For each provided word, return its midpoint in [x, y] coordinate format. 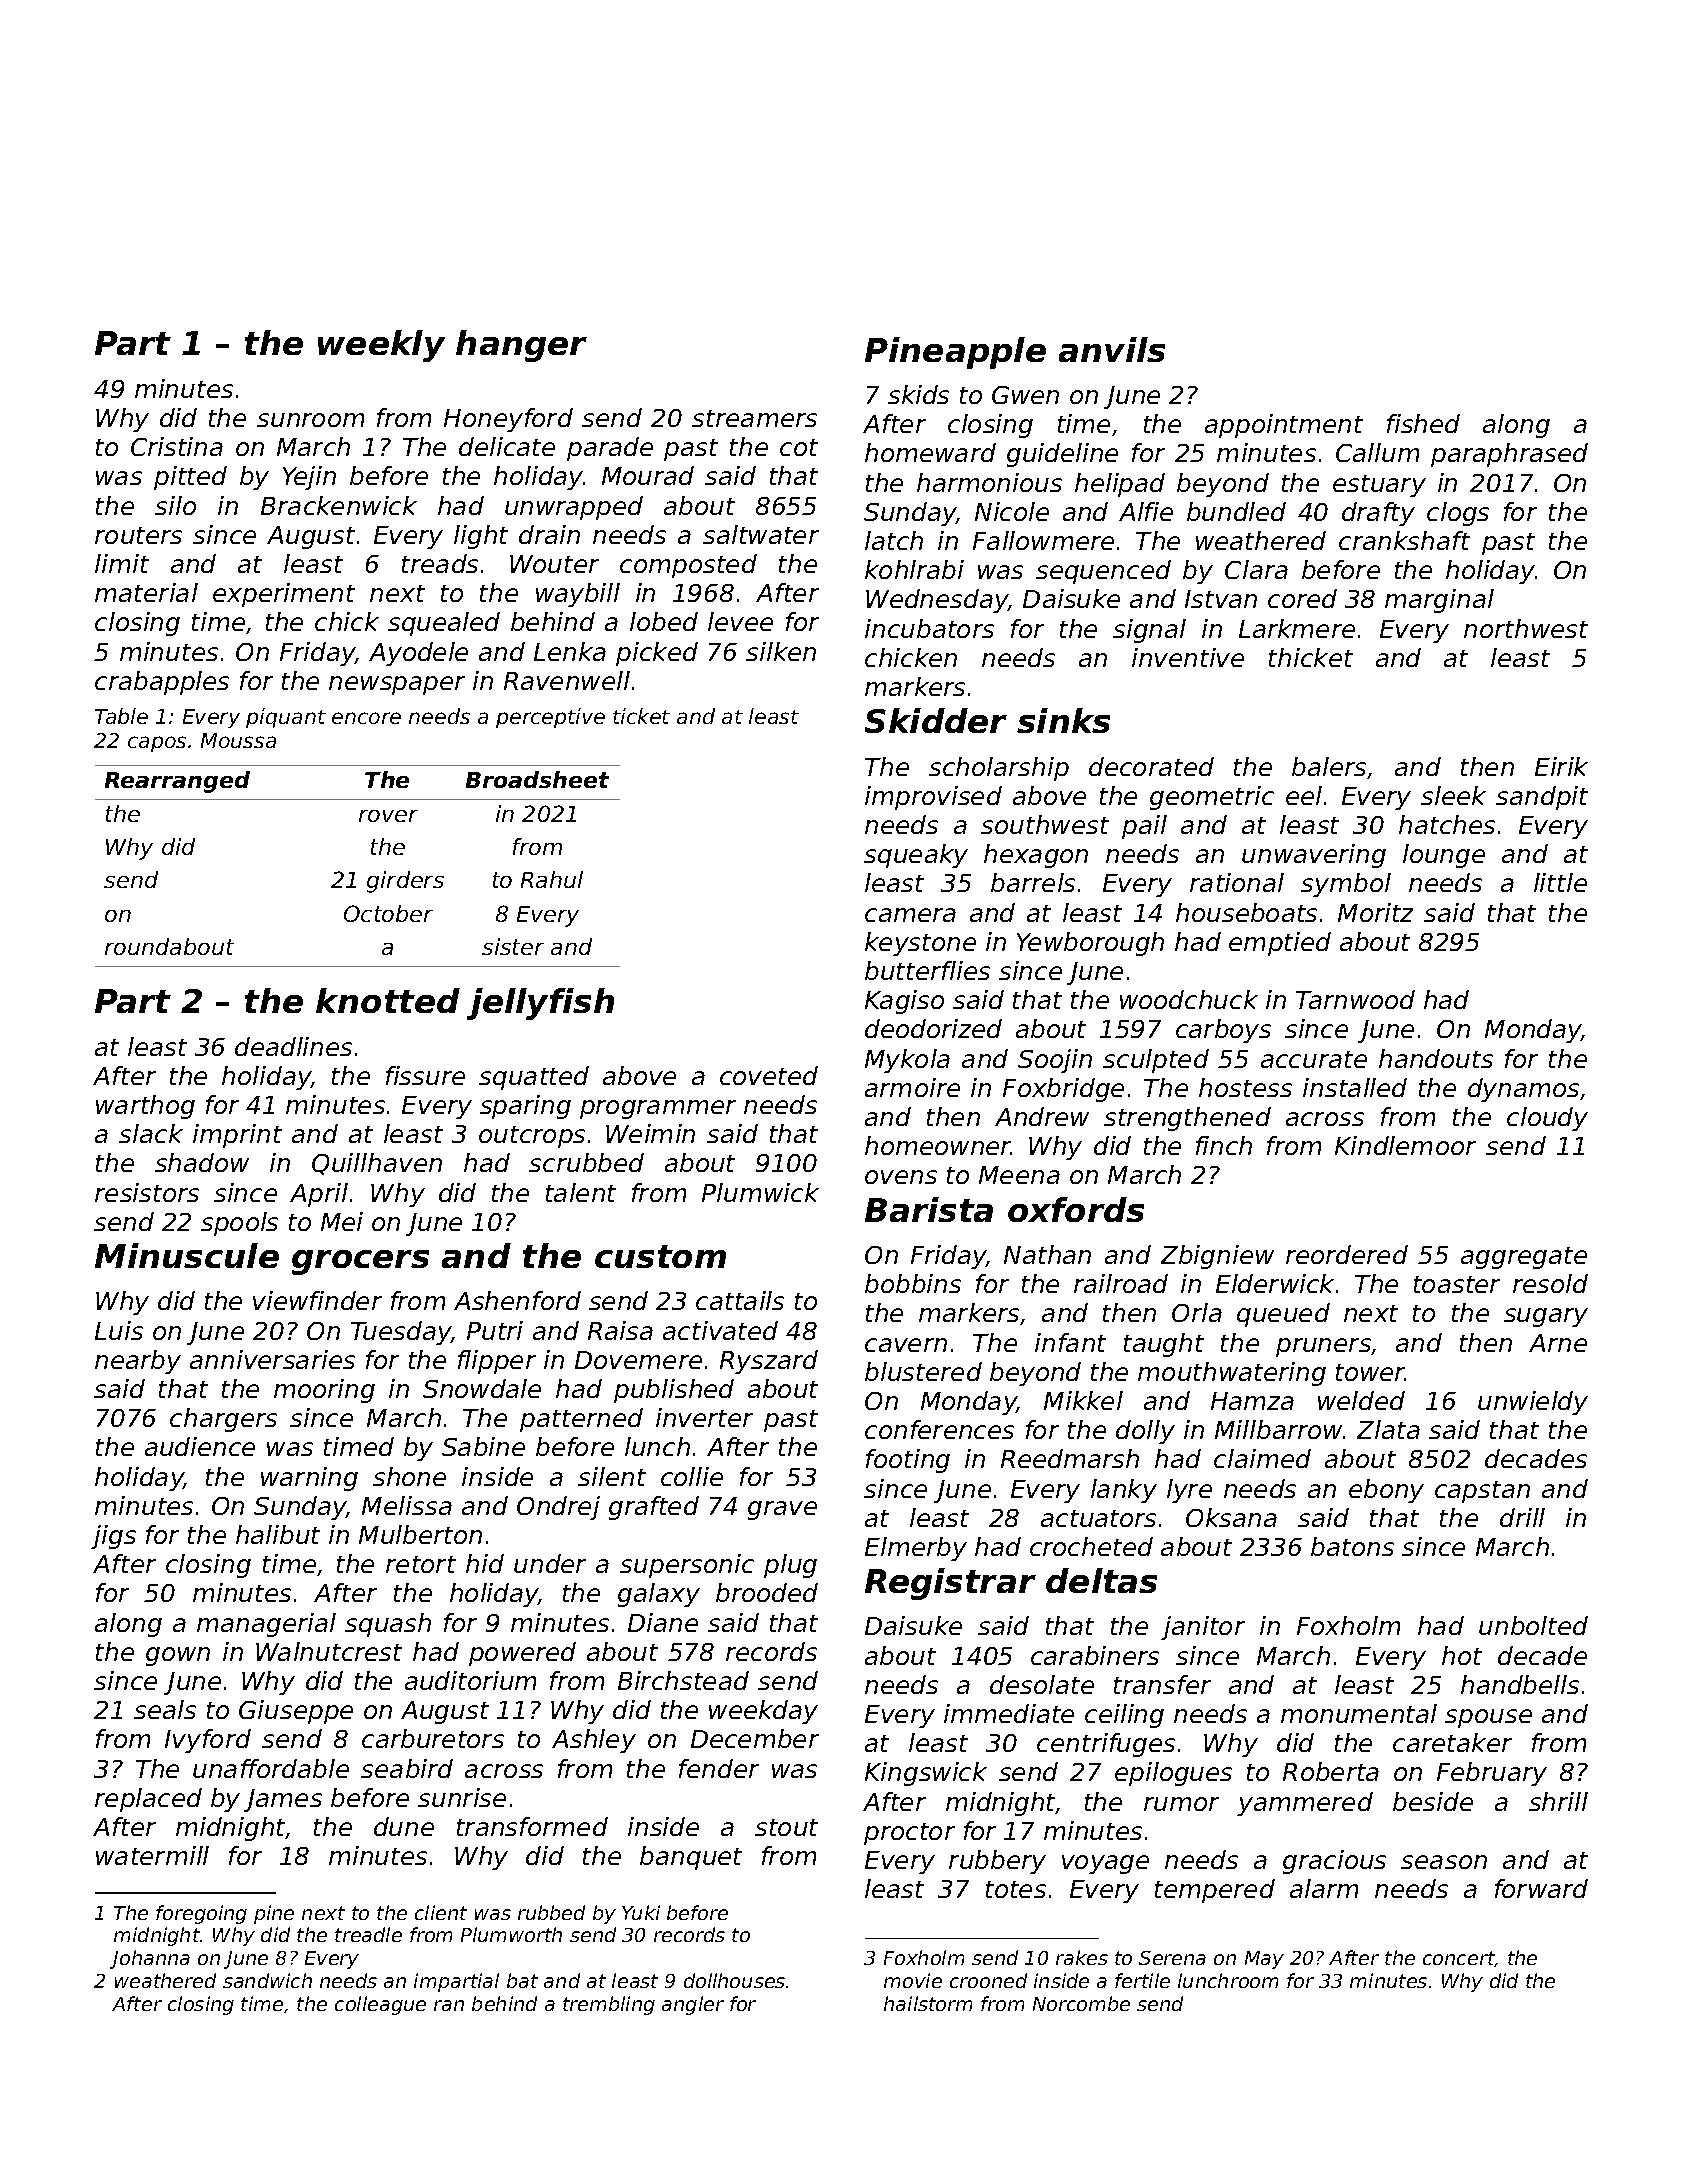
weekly [381, 346]
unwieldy [1533, 1403]
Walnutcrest [329, 1651]
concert [1459, 1959]
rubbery [997, 1862]
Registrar [950, 1584]
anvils [1112, 349]
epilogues [1173, 1774]
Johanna [150, 1959]
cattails [740, 1300]
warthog [145, 1107]
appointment [1284, 426]
